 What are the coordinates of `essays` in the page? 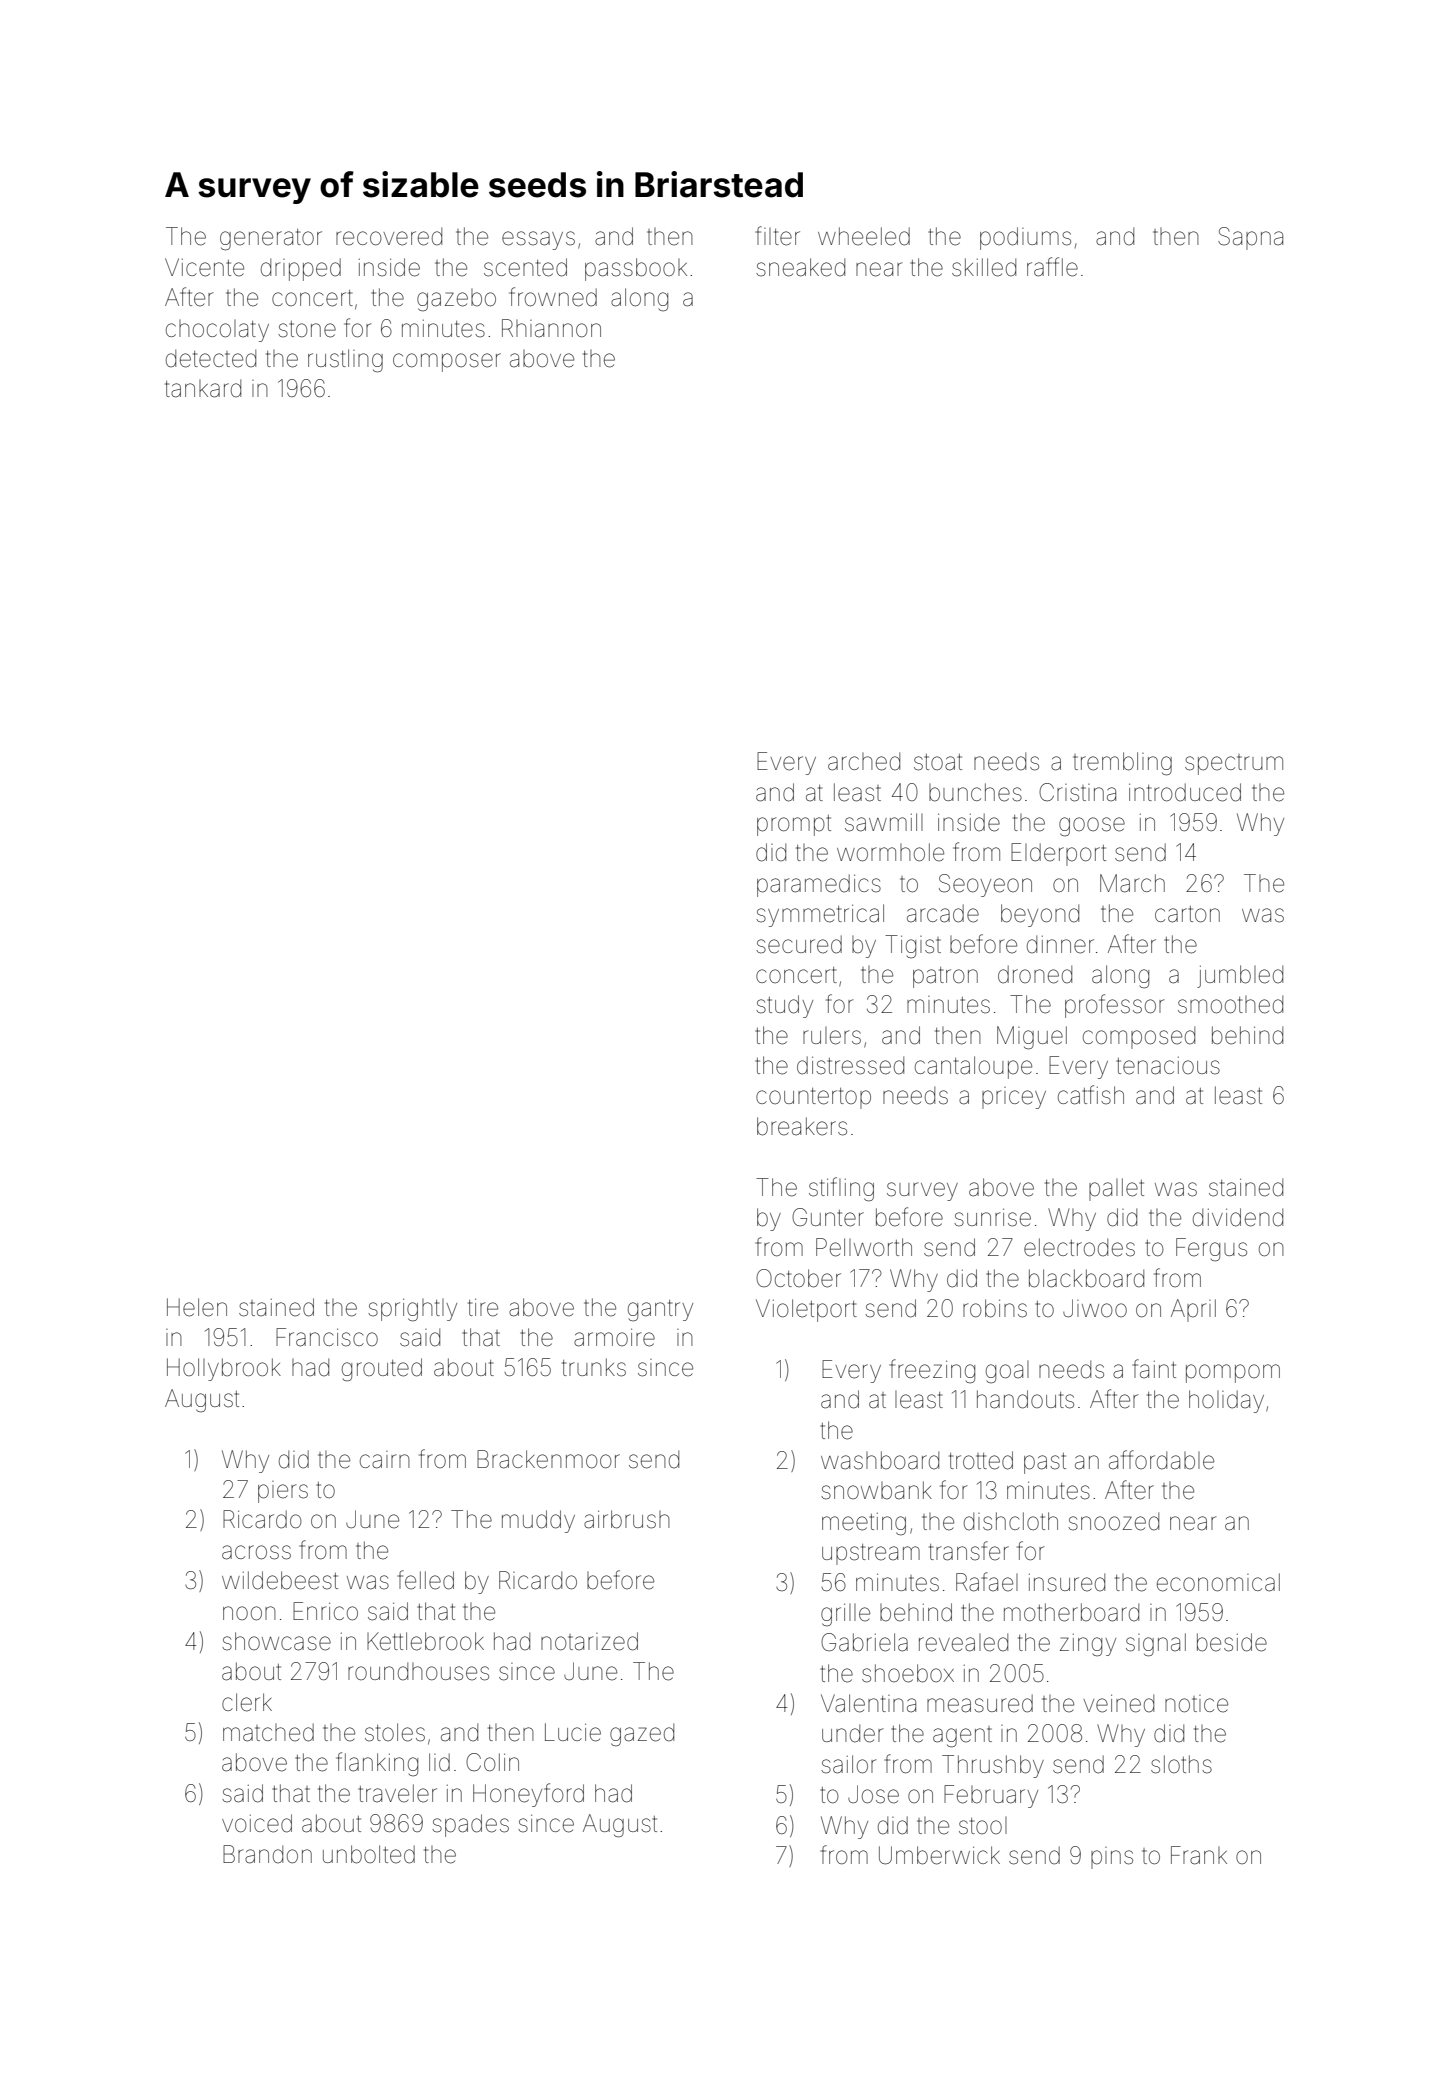 It's located at (538, 240).
